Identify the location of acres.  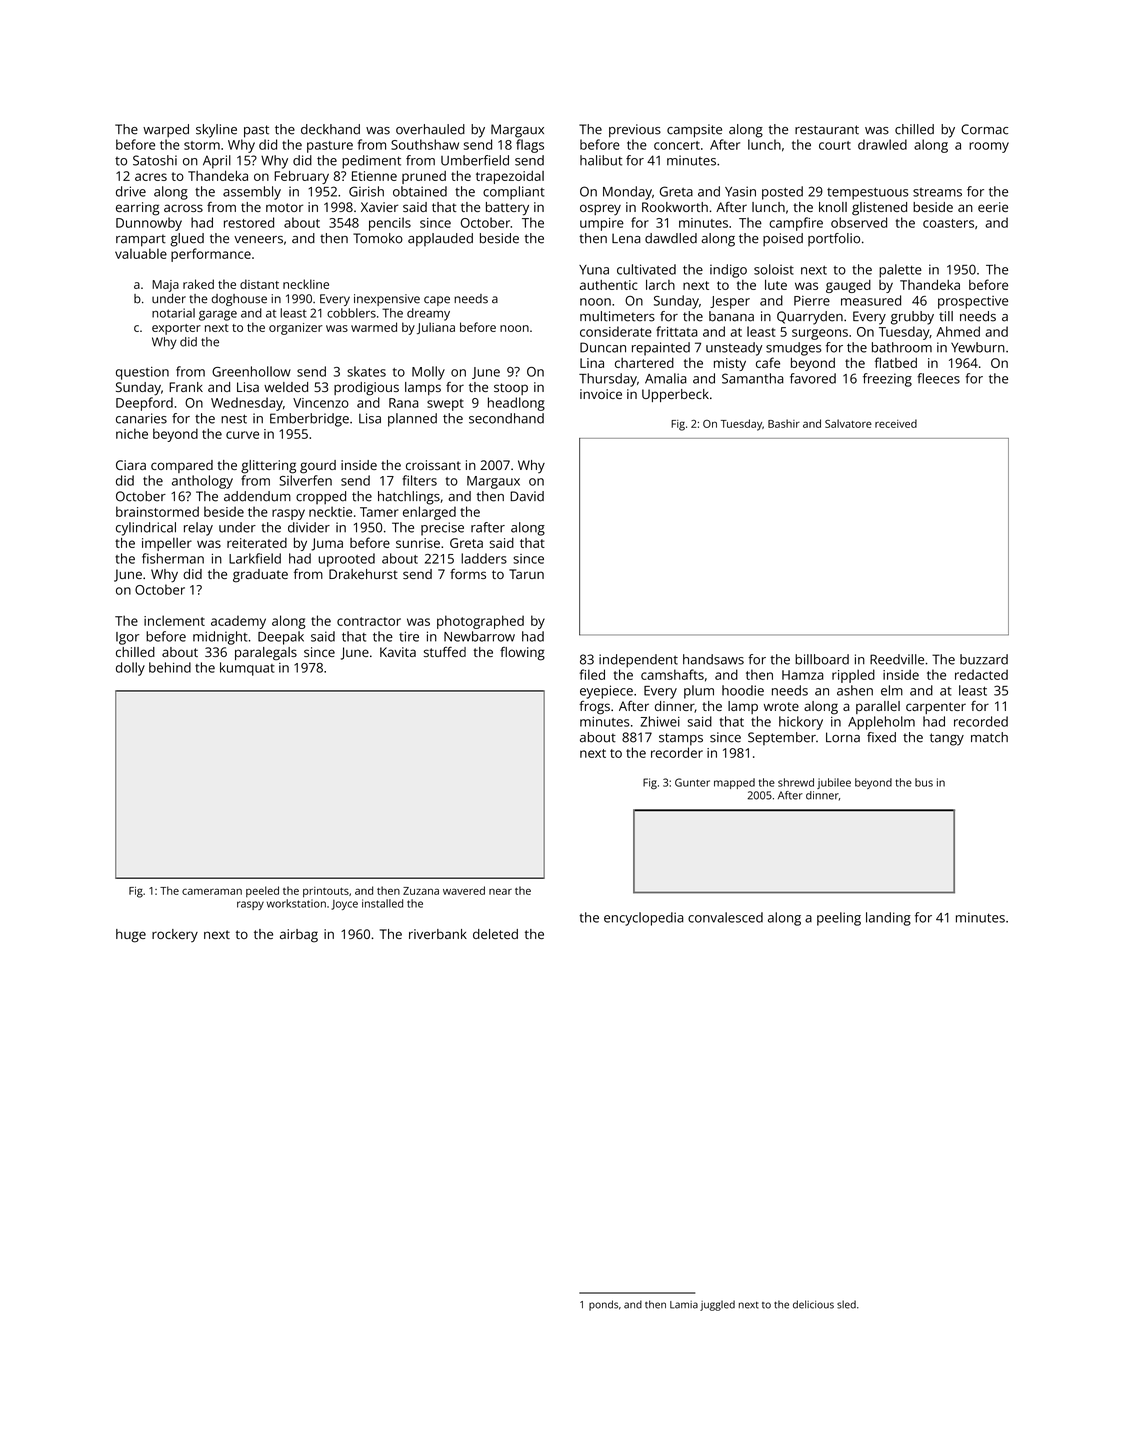
(151, 177).
